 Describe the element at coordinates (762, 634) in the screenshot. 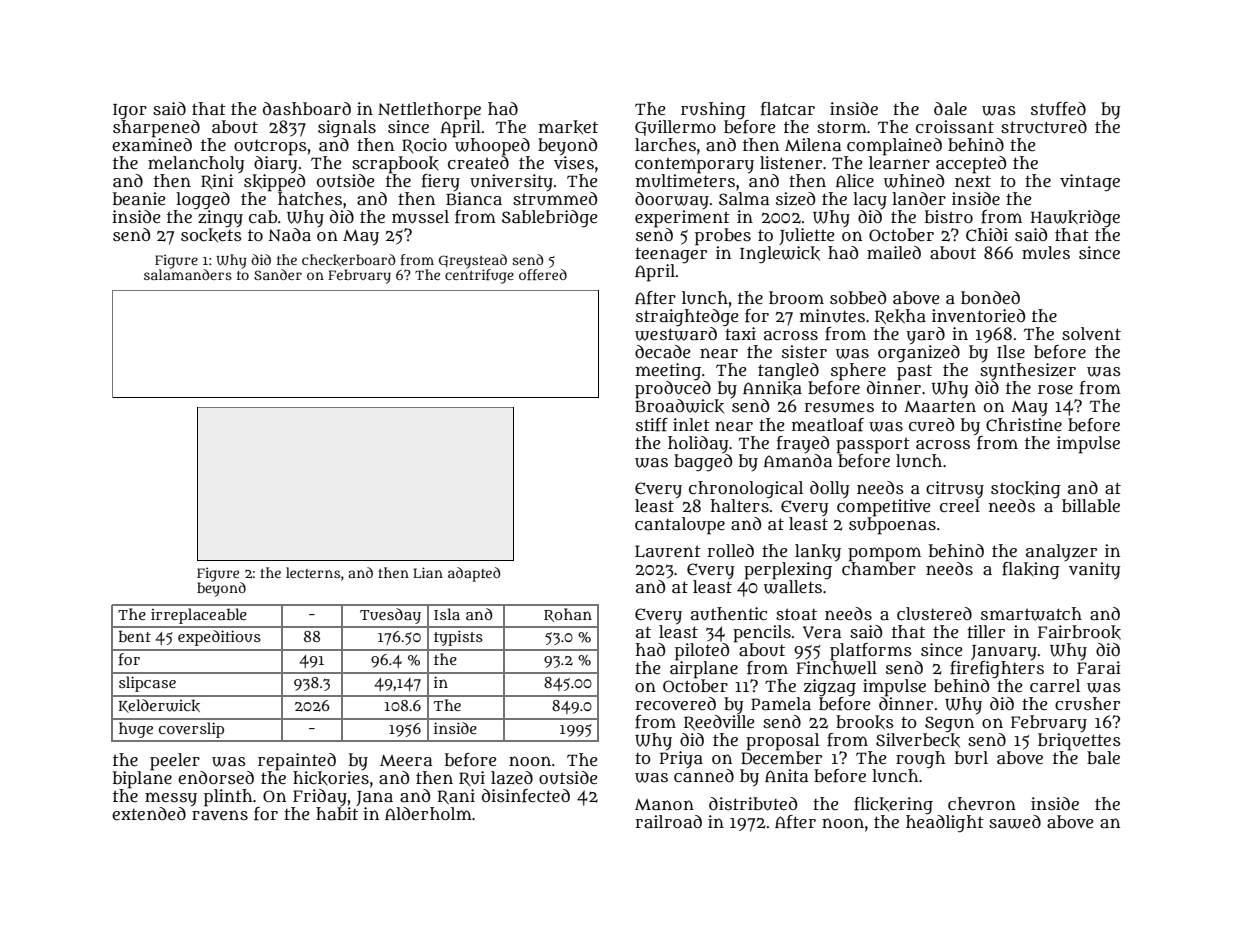

I see `pencils` at that location.
